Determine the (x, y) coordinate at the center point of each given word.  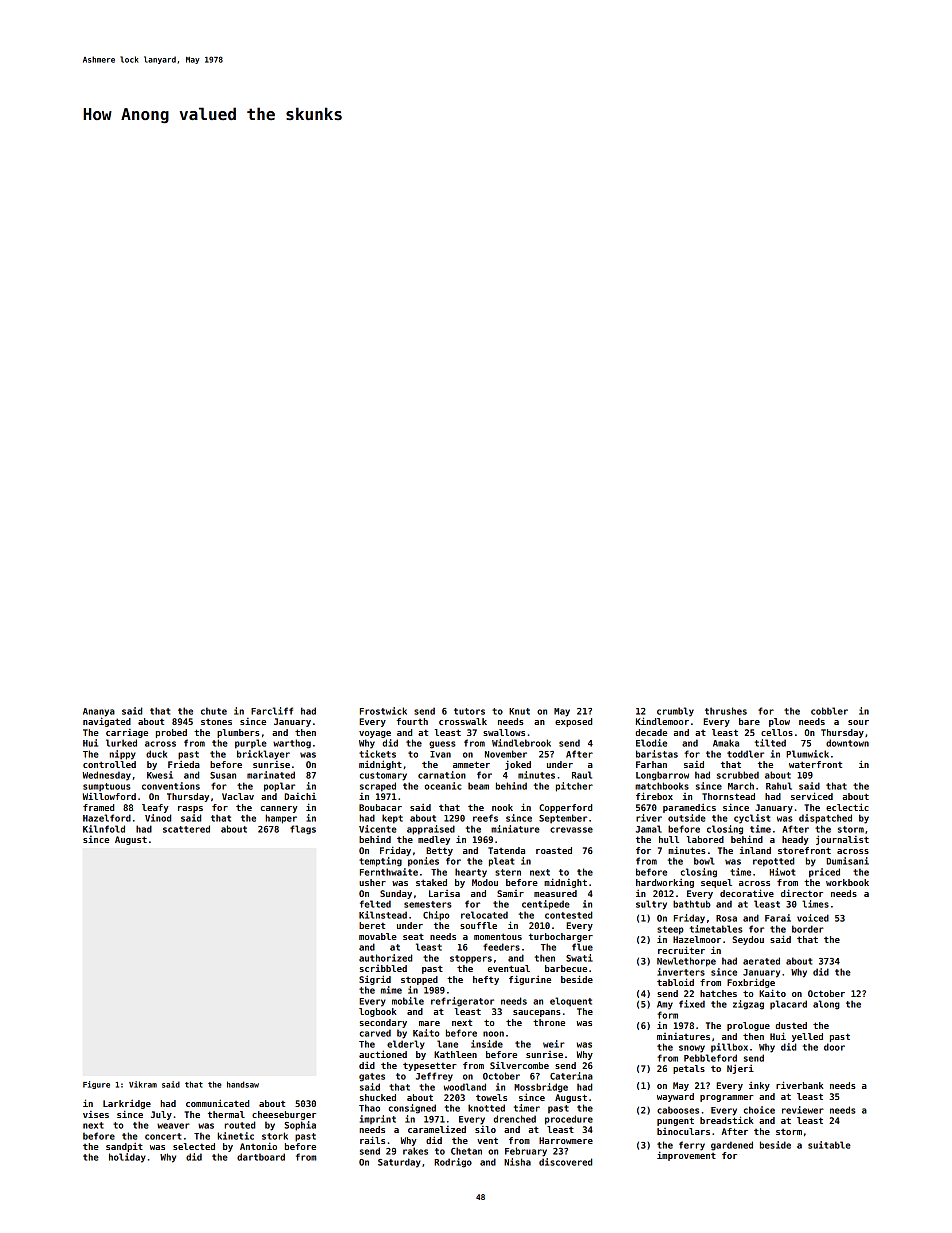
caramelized (437, 1129)
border (808, 929)
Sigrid (375, 980)
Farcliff (272, 711)
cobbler (829, 711)
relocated (484, 915)
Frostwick (383, 711)
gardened (732, 1146)
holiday (127, 1158)
